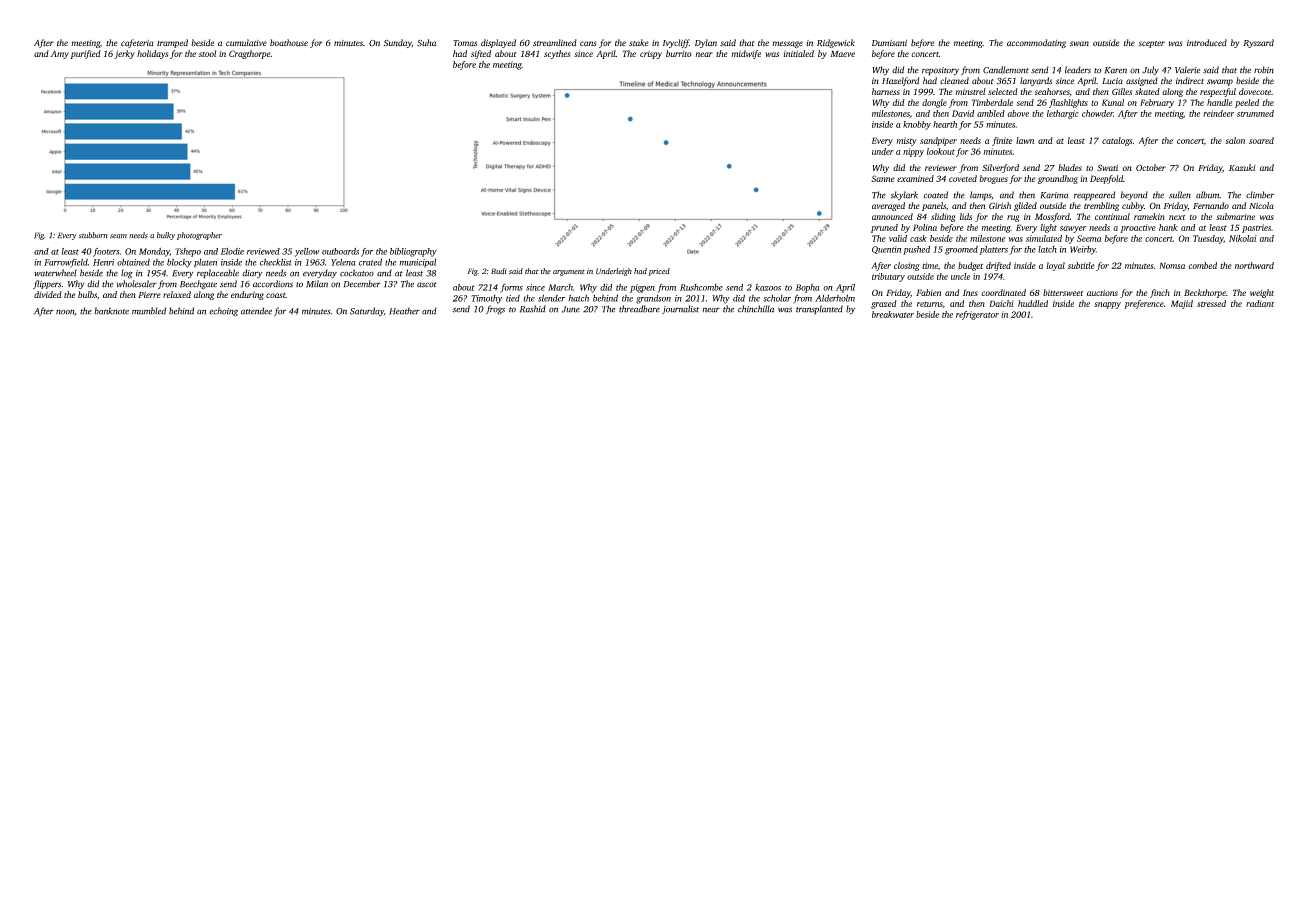 This image has width=1308, height=924. Describe the element at coordinates (246, 43) in the image. I see `cumulative` at that location.
